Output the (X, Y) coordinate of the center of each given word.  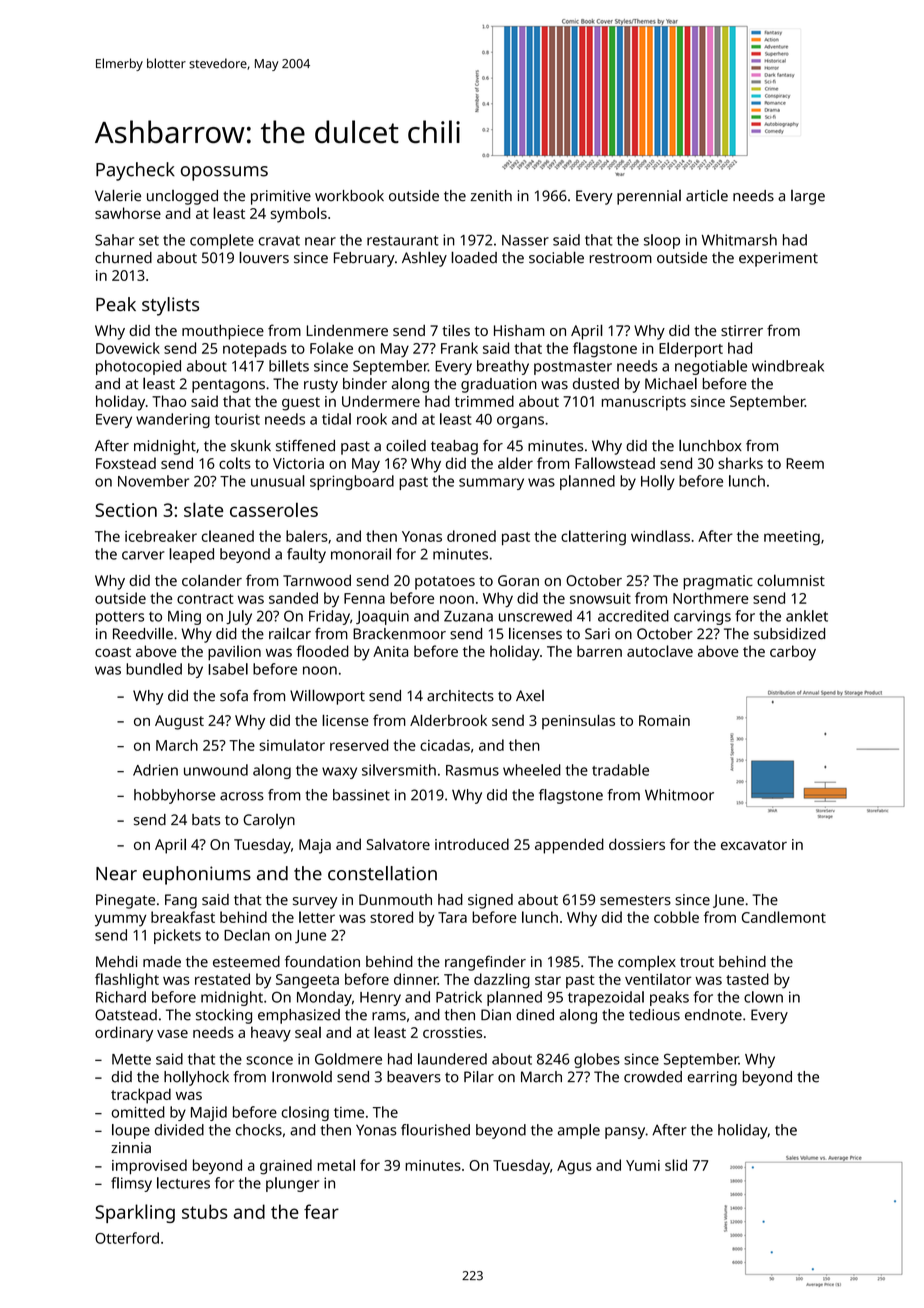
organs (520, 422)
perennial (649, 197)
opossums (224, 173)
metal (336, 1165)
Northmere (710, 598)
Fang (181, 901)
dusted (596, 384)
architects (460, 696)
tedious (654, 1015)
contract (205, 599)
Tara (452, 917)
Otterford (127, 1238)
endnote (713, 1015)
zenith (491, 196)
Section (126, 510)
